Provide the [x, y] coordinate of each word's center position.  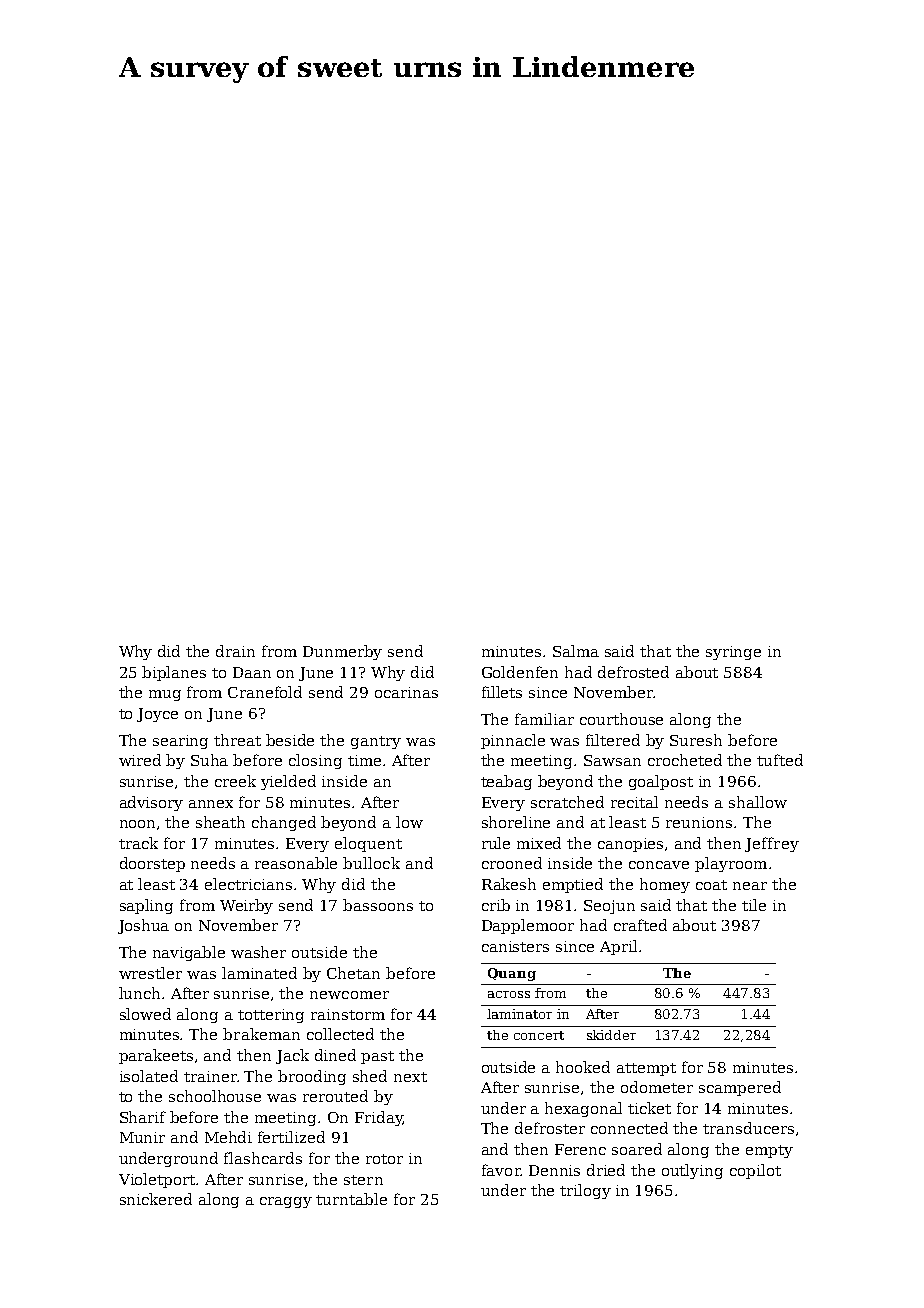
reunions [699, 822]
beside [290, 740]
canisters [515, 946]
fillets [502, 692]
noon [137, 824]
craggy [286, 1202]
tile [754, 905]
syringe [733, 653]
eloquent [368, 844]
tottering [271, 1016]
